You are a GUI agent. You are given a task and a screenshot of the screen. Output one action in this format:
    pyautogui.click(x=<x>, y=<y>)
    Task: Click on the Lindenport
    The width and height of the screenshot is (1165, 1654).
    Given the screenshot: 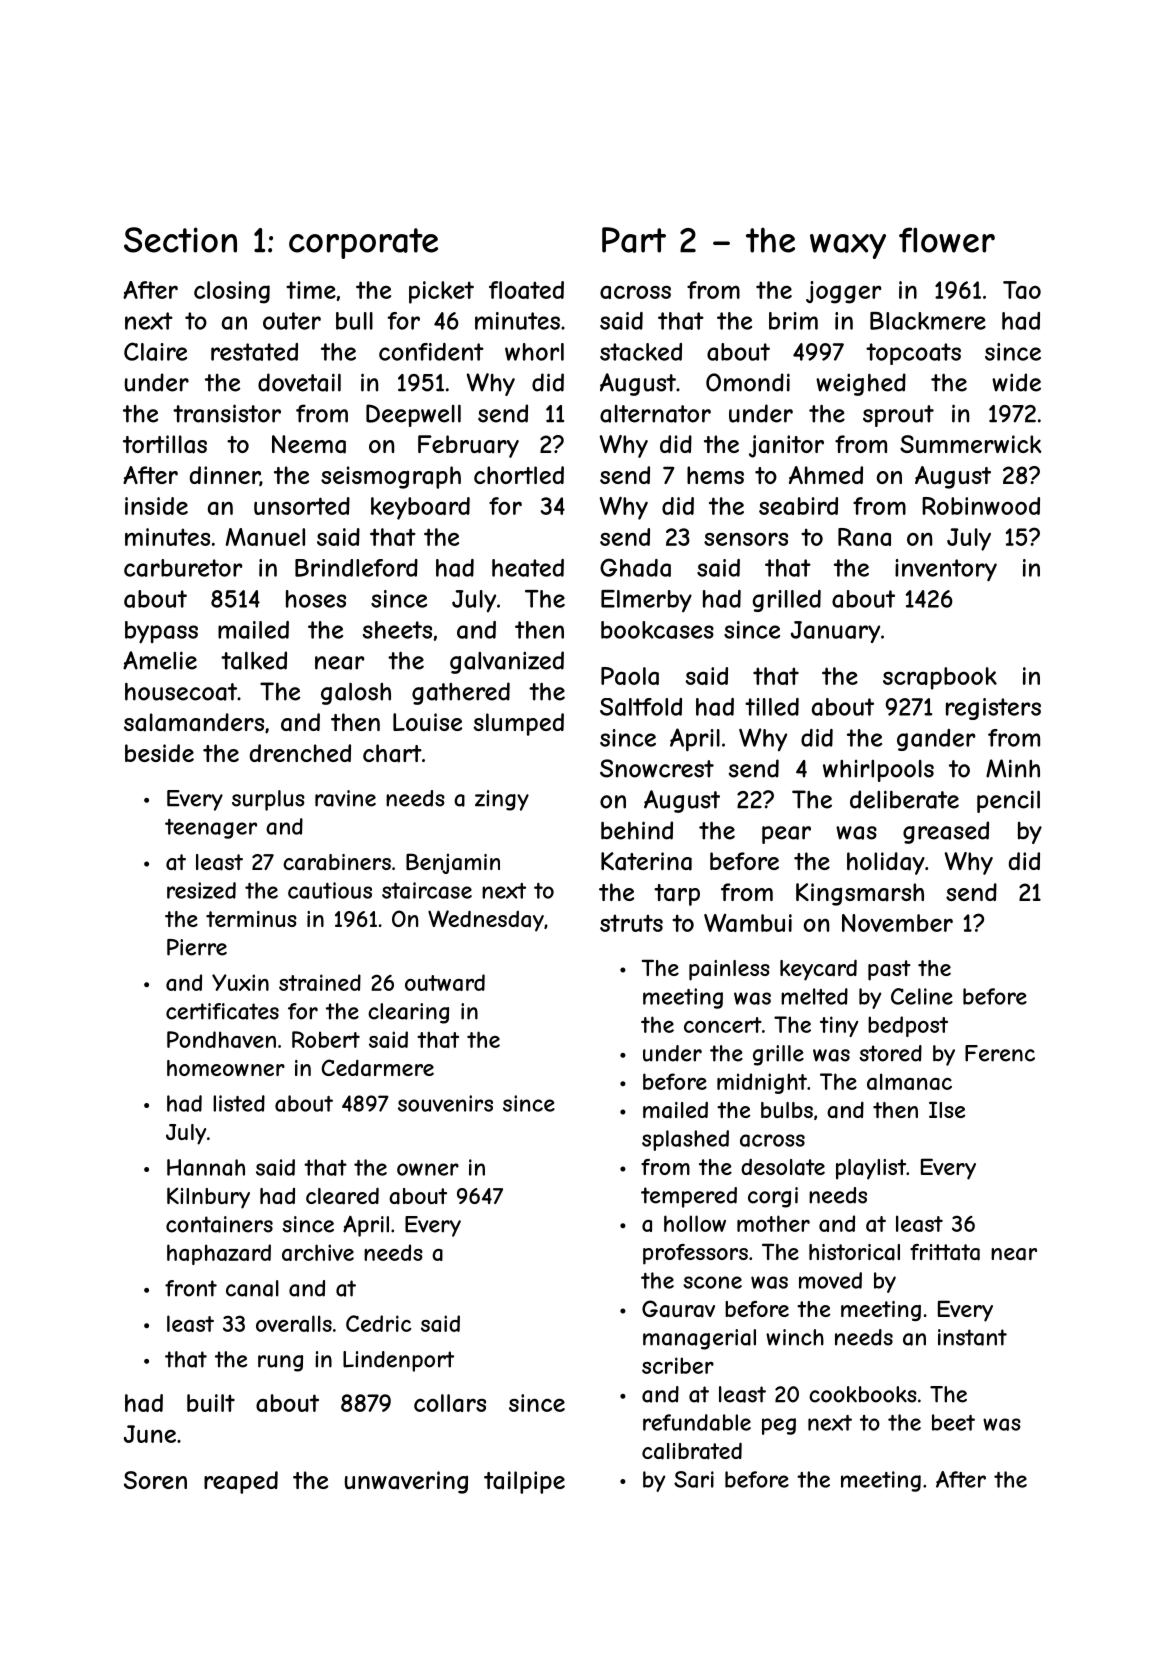 What is the action you would take?
    pyautogui.click(x=398, y=1361)
